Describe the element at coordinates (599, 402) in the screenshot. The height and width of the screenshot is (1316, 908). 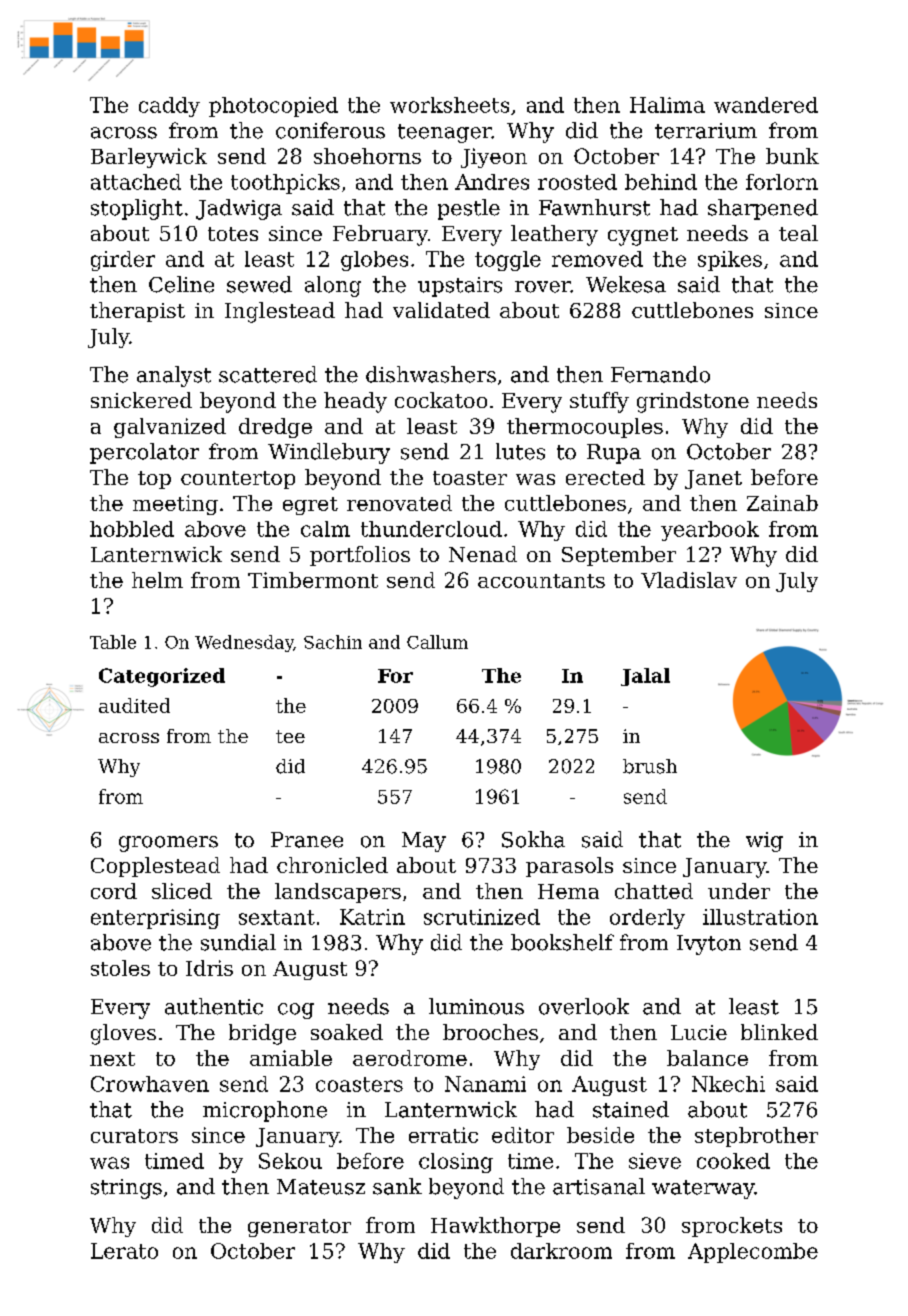
I see `stuffy` at that location.
